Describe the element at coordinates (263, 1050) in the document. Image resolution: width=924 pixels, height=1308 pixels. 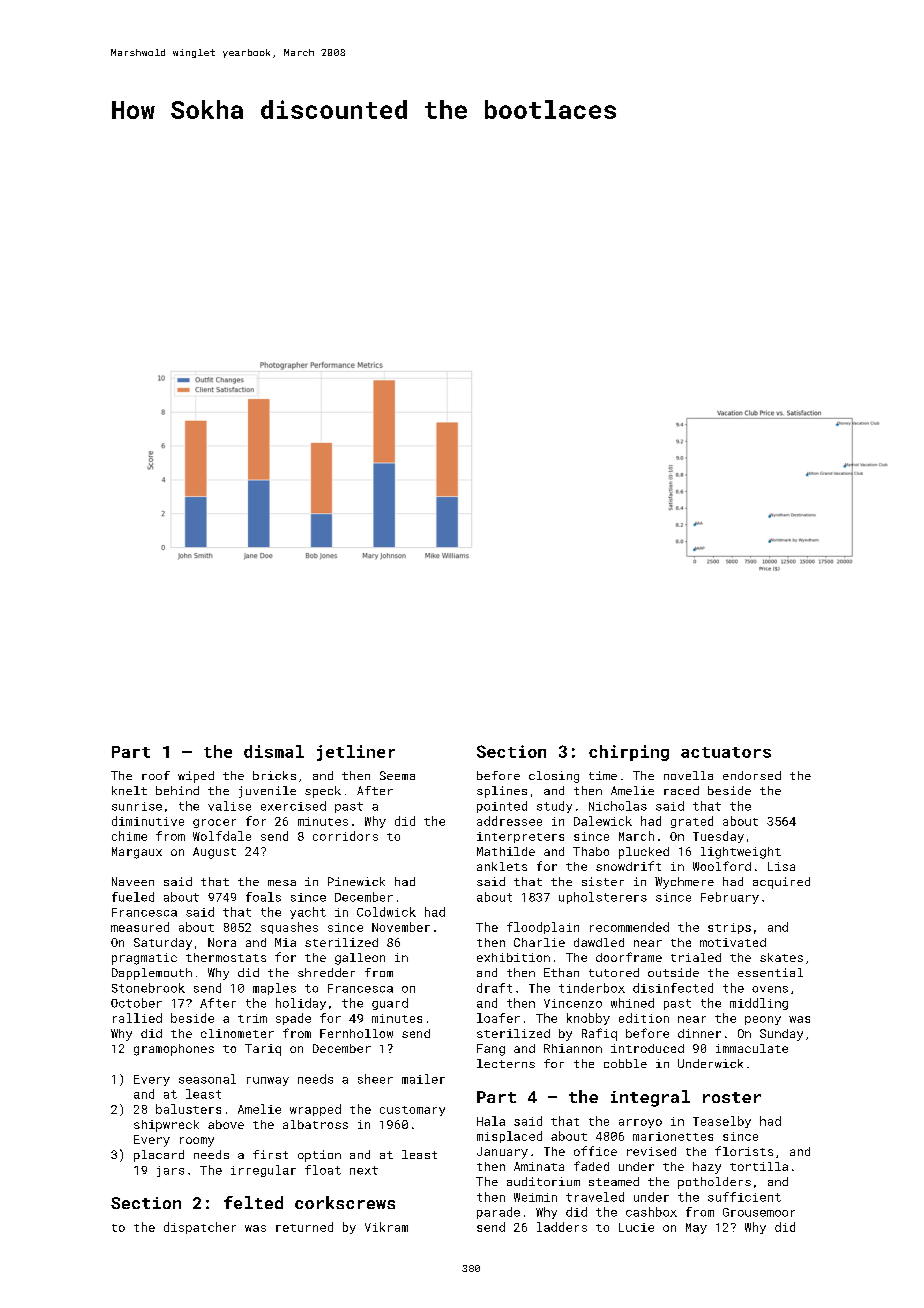
I see `Tariq` at that location.
